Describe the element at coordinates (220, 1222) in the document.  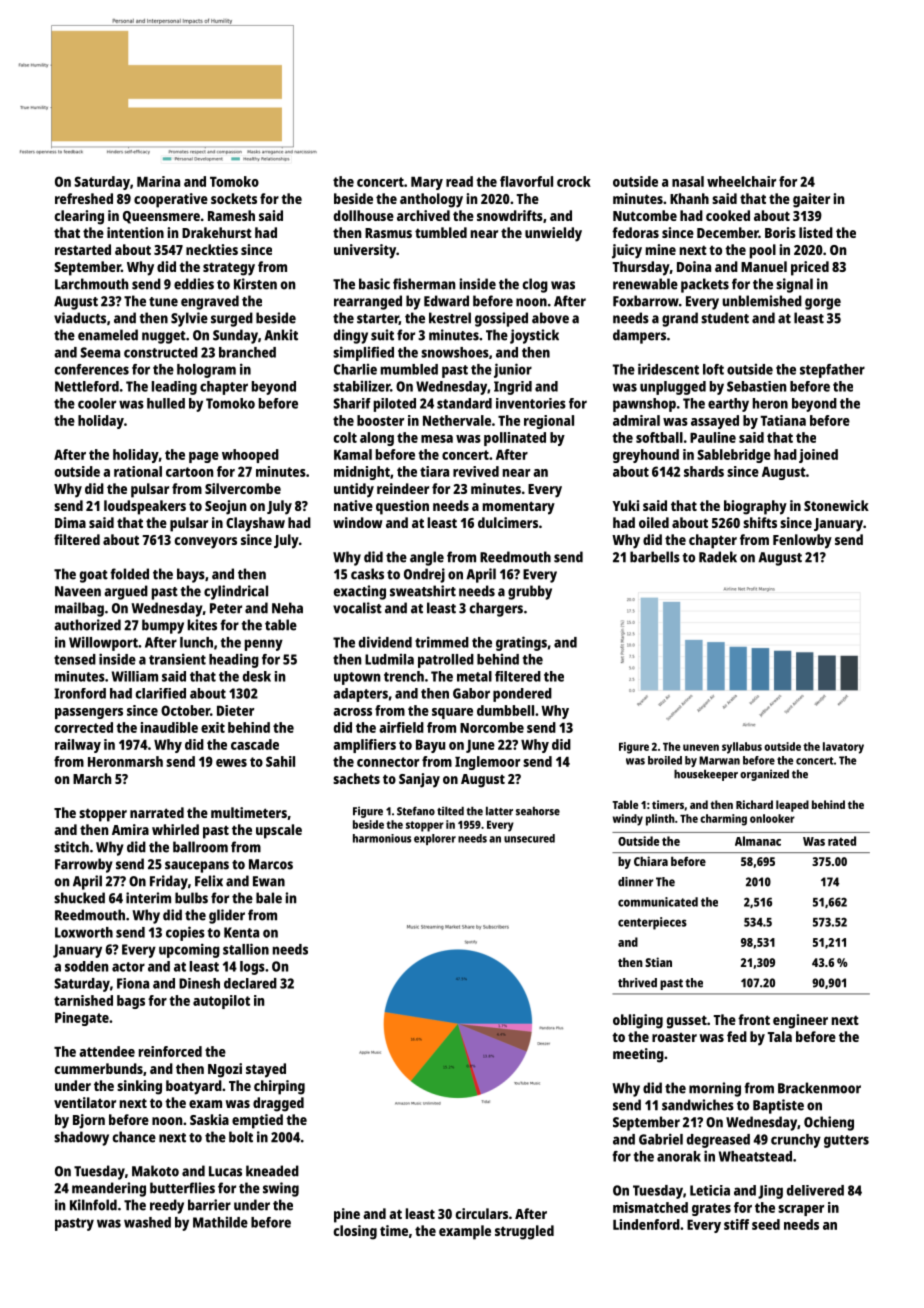
I see `Mathilde` at that location.
